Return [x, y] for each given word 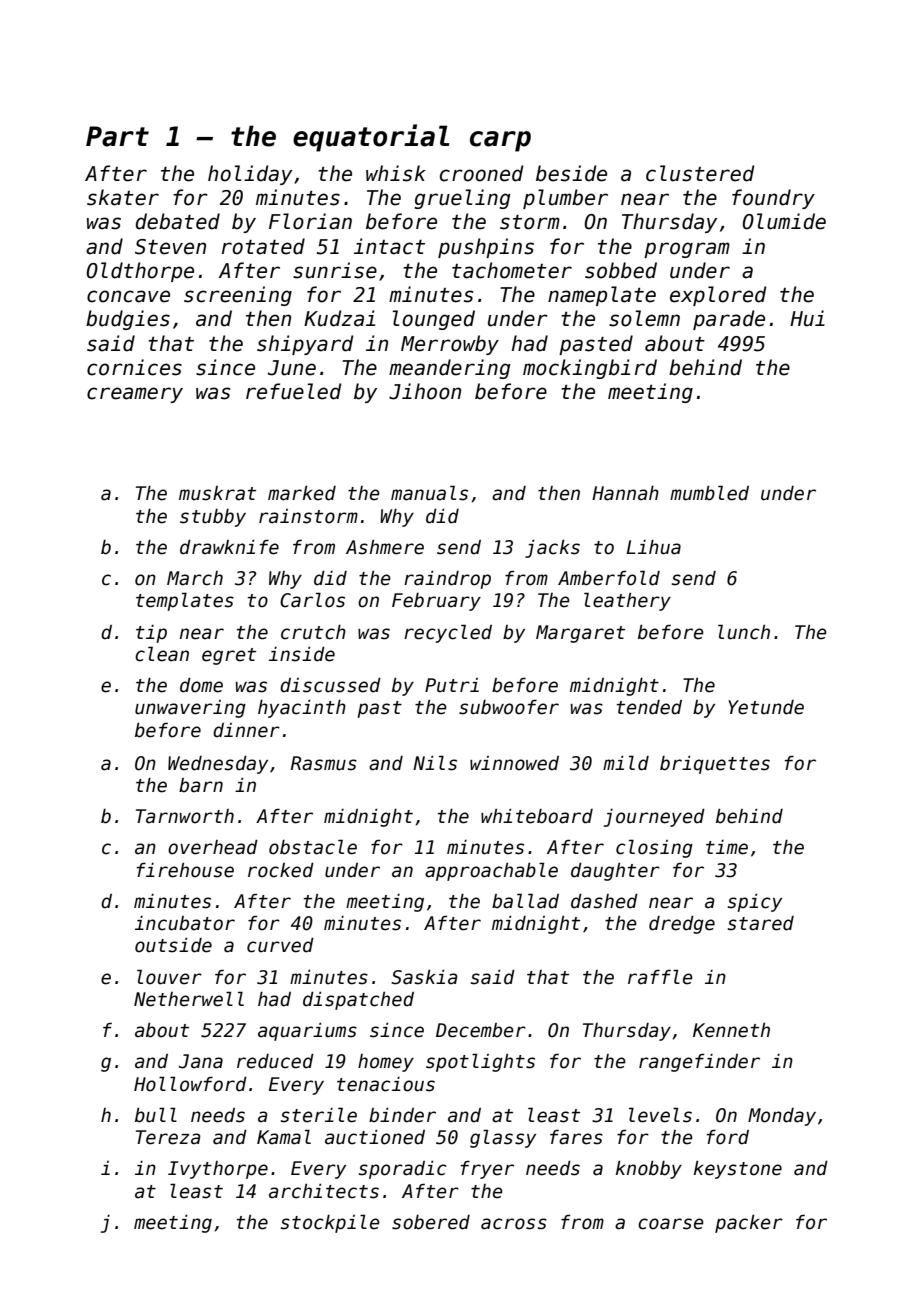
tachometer [512, 270]
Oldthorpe [140, 272]
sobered [431, 1222]
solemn [644, 318]
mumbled [709, 493]
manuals [429, 493]
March [195, 578]
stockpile [330, 1223]
